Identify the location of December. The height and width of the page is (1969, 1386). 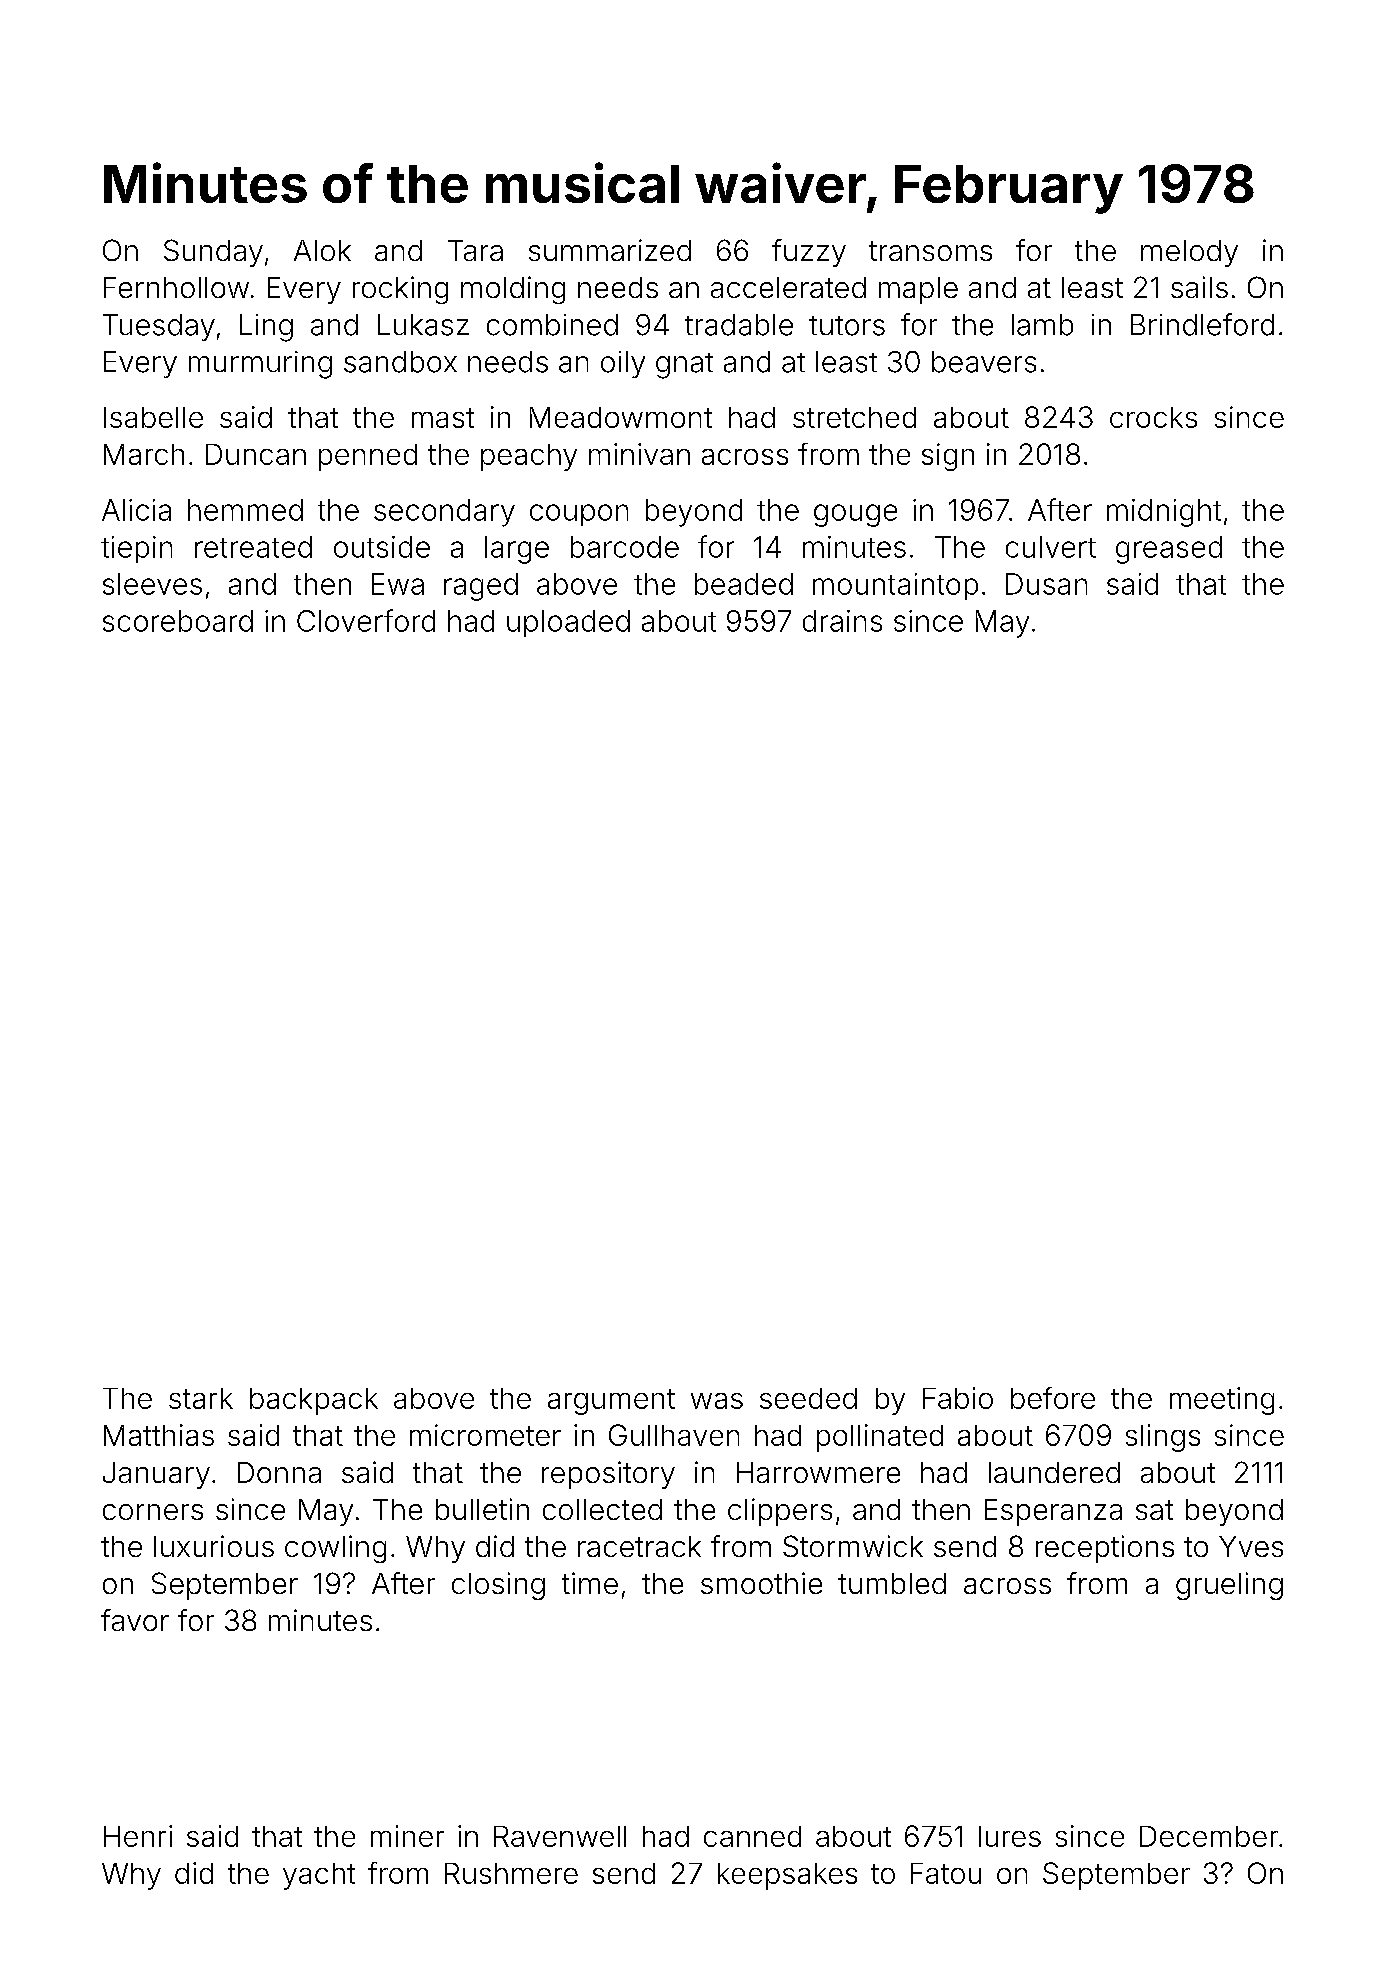
(1209, 1836).
